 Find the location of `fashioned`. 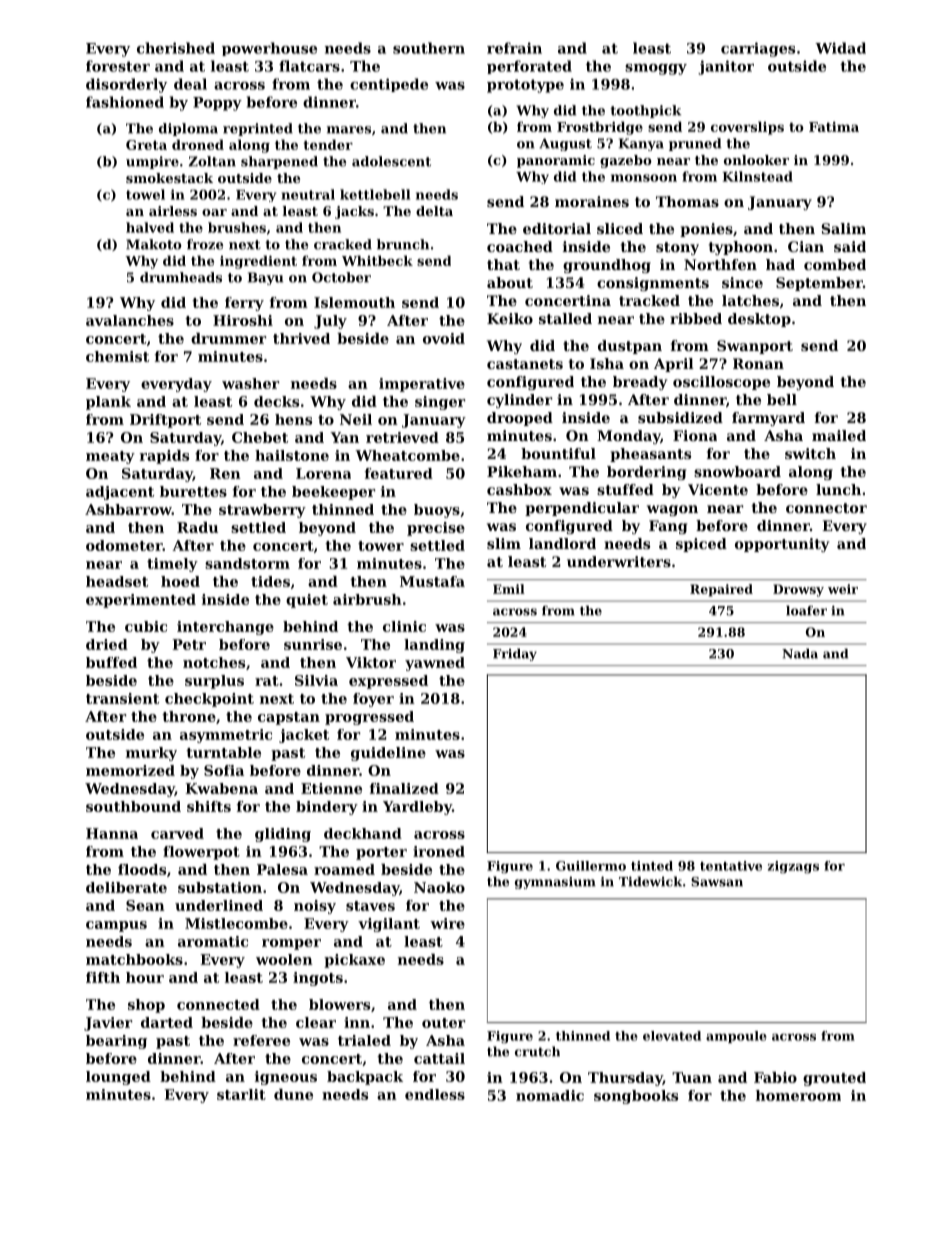

fashioned is located at coordinates (125, 102).
